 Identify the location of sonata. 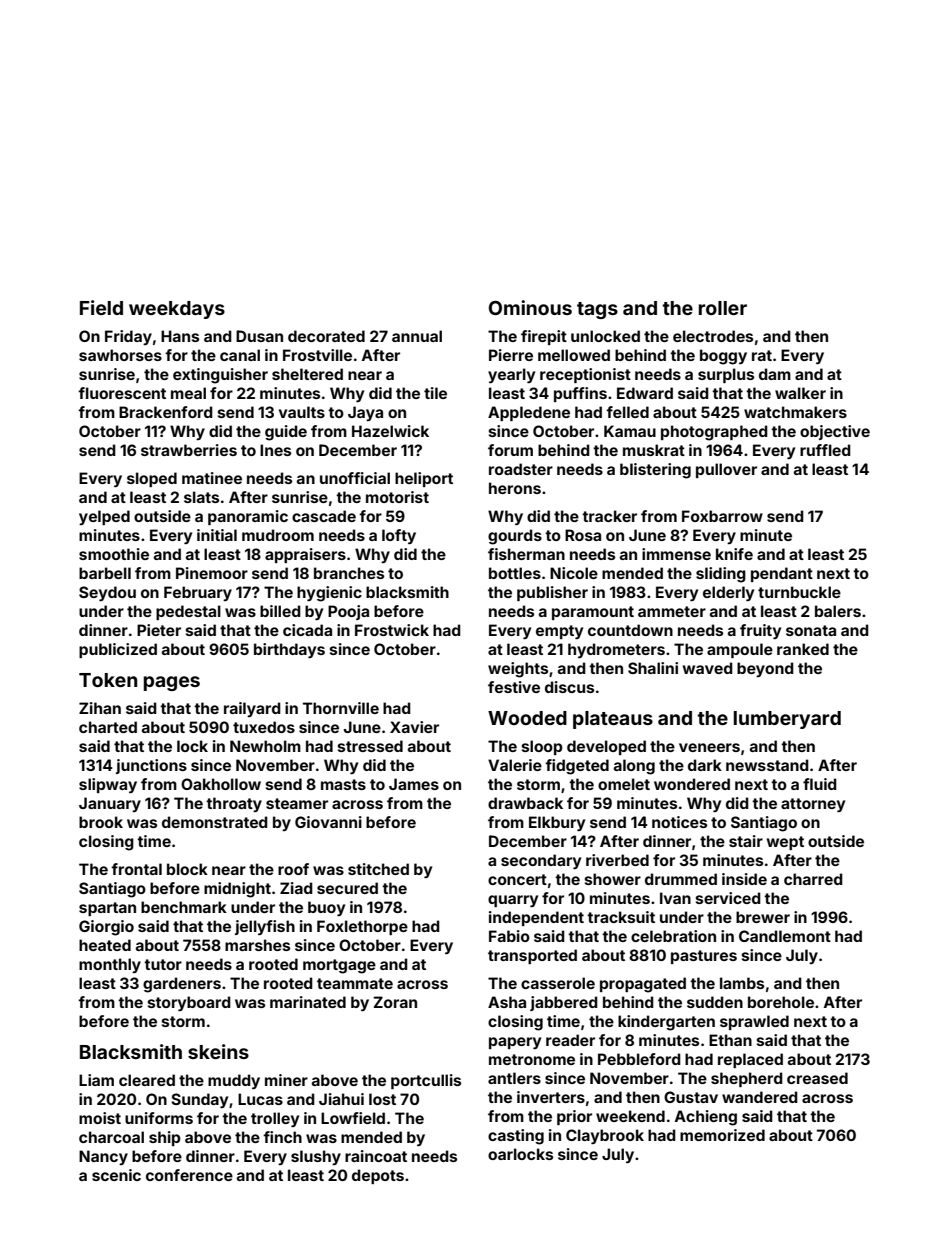
(811, 630).
